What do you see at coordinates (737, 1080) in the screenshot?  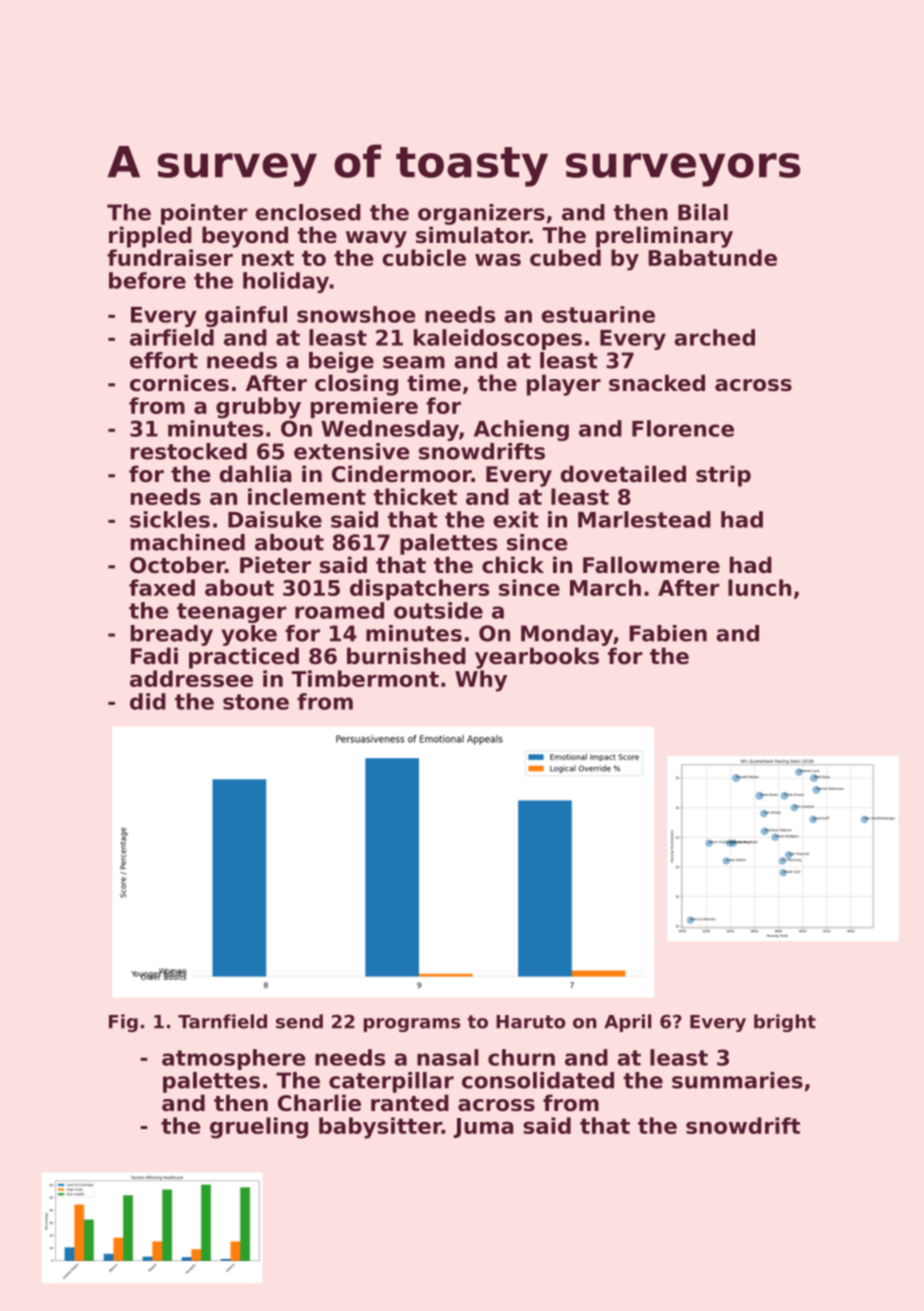 I see `summaries` at bounding box center [737, 1080].
